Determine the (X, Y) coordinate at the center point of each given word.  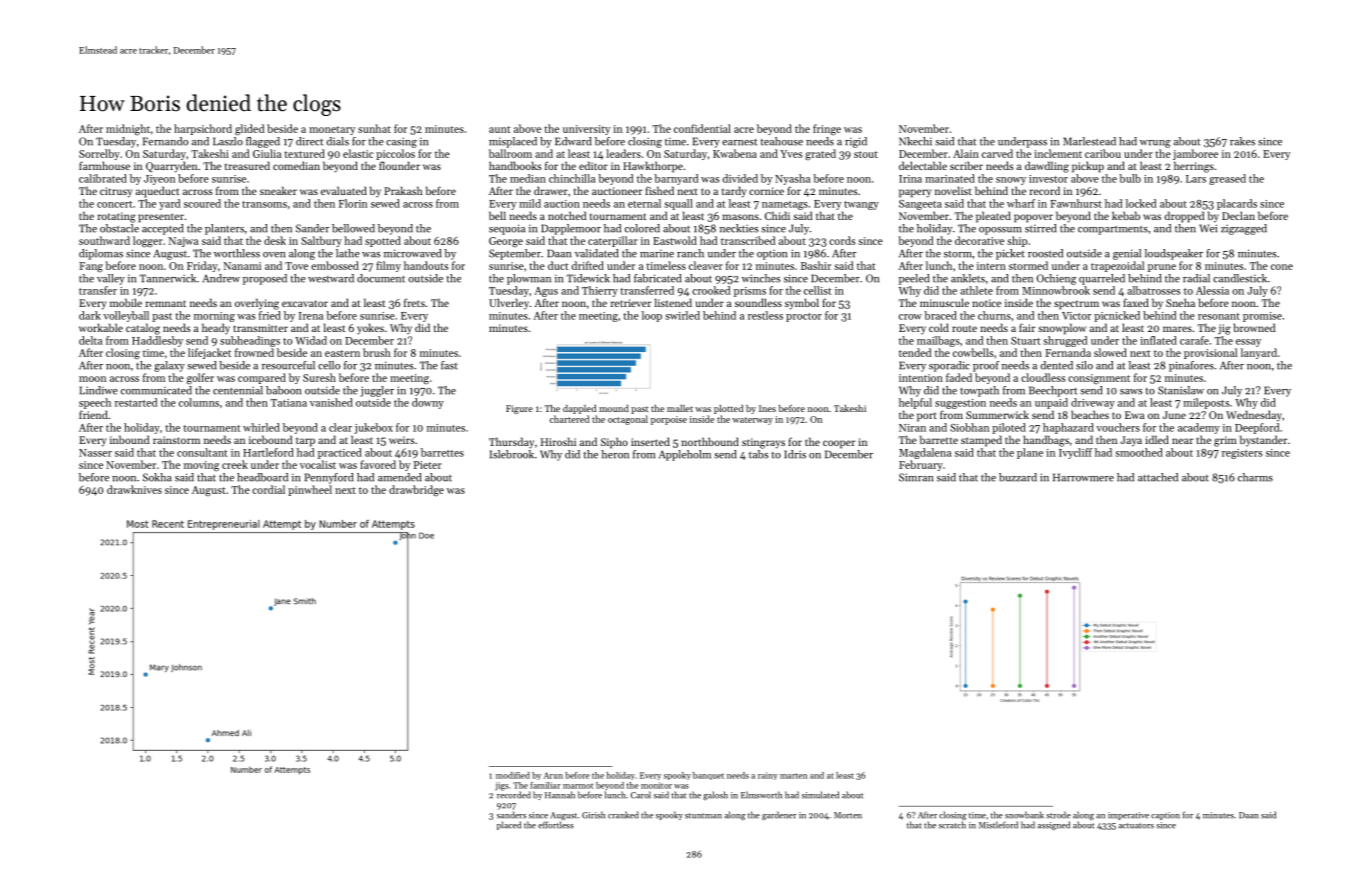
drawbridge (416, 490)
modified (513, 775)
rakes (1242, 141)
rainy (768, 776)
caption (1165, 816)
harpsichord (203, 129)
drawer (551, 190)
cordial (268, 489)
